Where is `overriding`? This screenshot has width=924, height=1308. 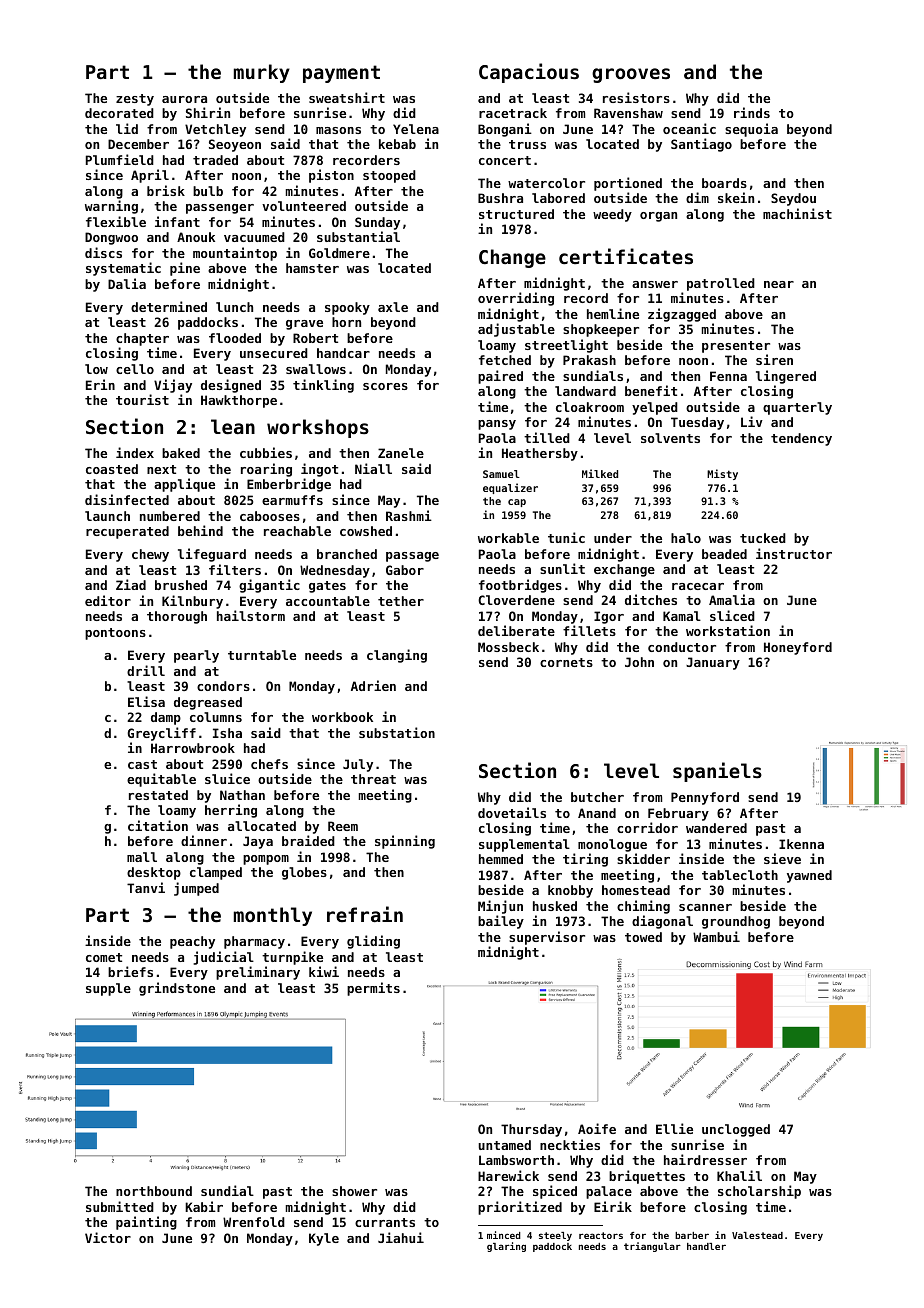 overriding is located at coordinates (516, 299).
